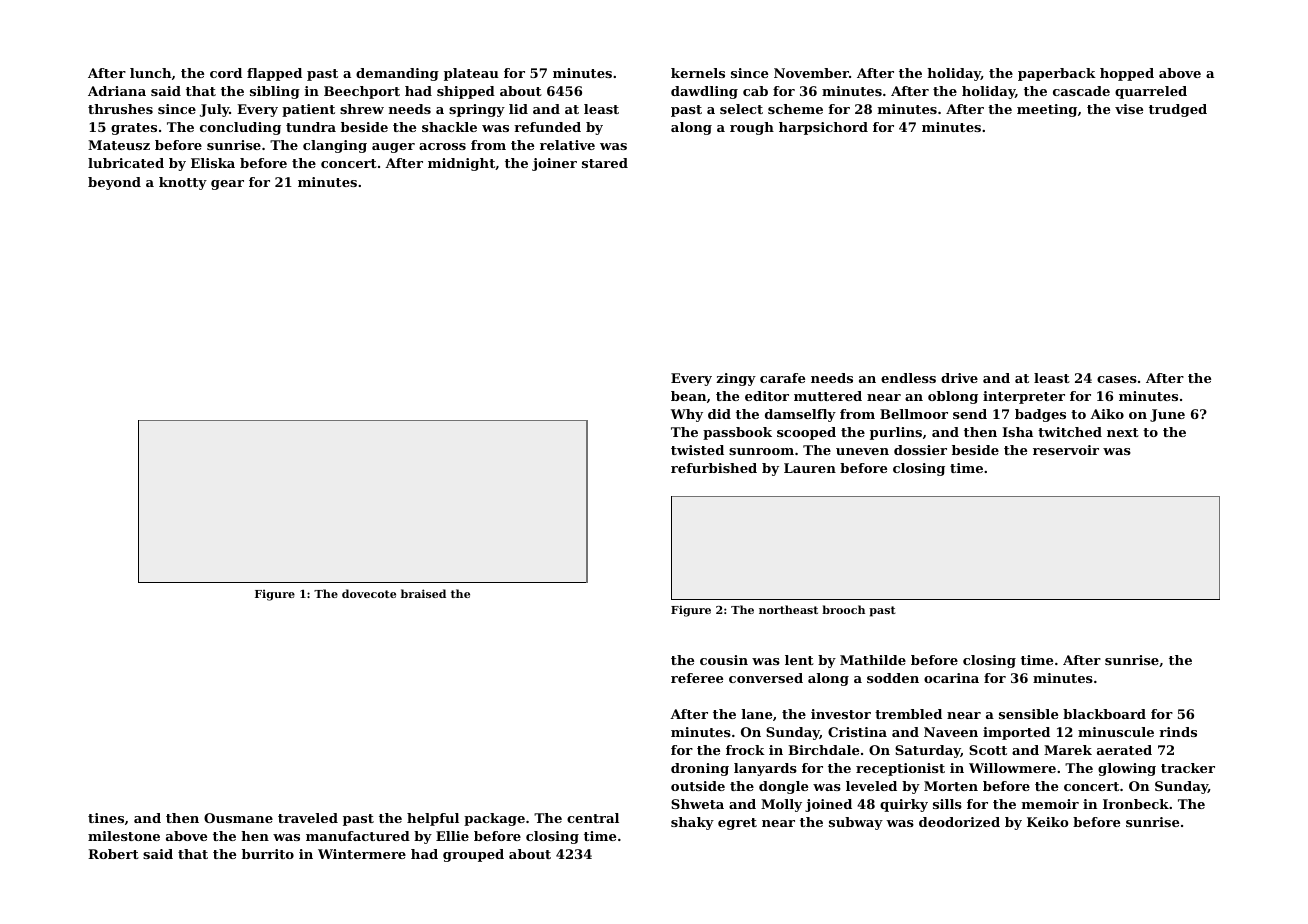 This screenshot has width=1308, height=924. Describe the element at coordinates (311, 127) in the screenshot. I see `tundra` at that location.
